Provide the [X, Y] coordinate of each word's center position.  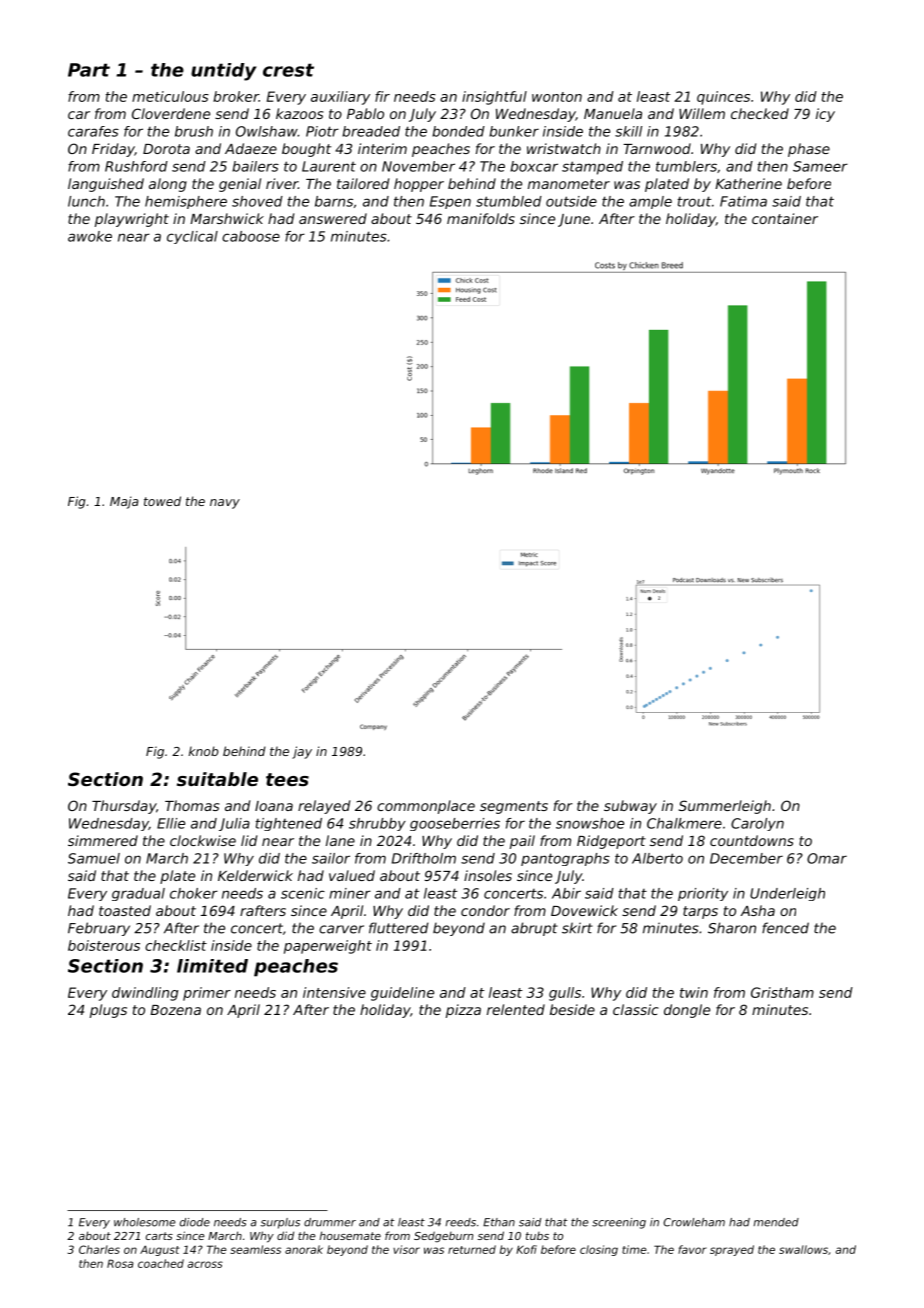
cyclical [192, 237]
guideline [402, 994]
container [785, 218]
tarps [700, 912]
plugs [108, 1011]
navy [225, 504]
